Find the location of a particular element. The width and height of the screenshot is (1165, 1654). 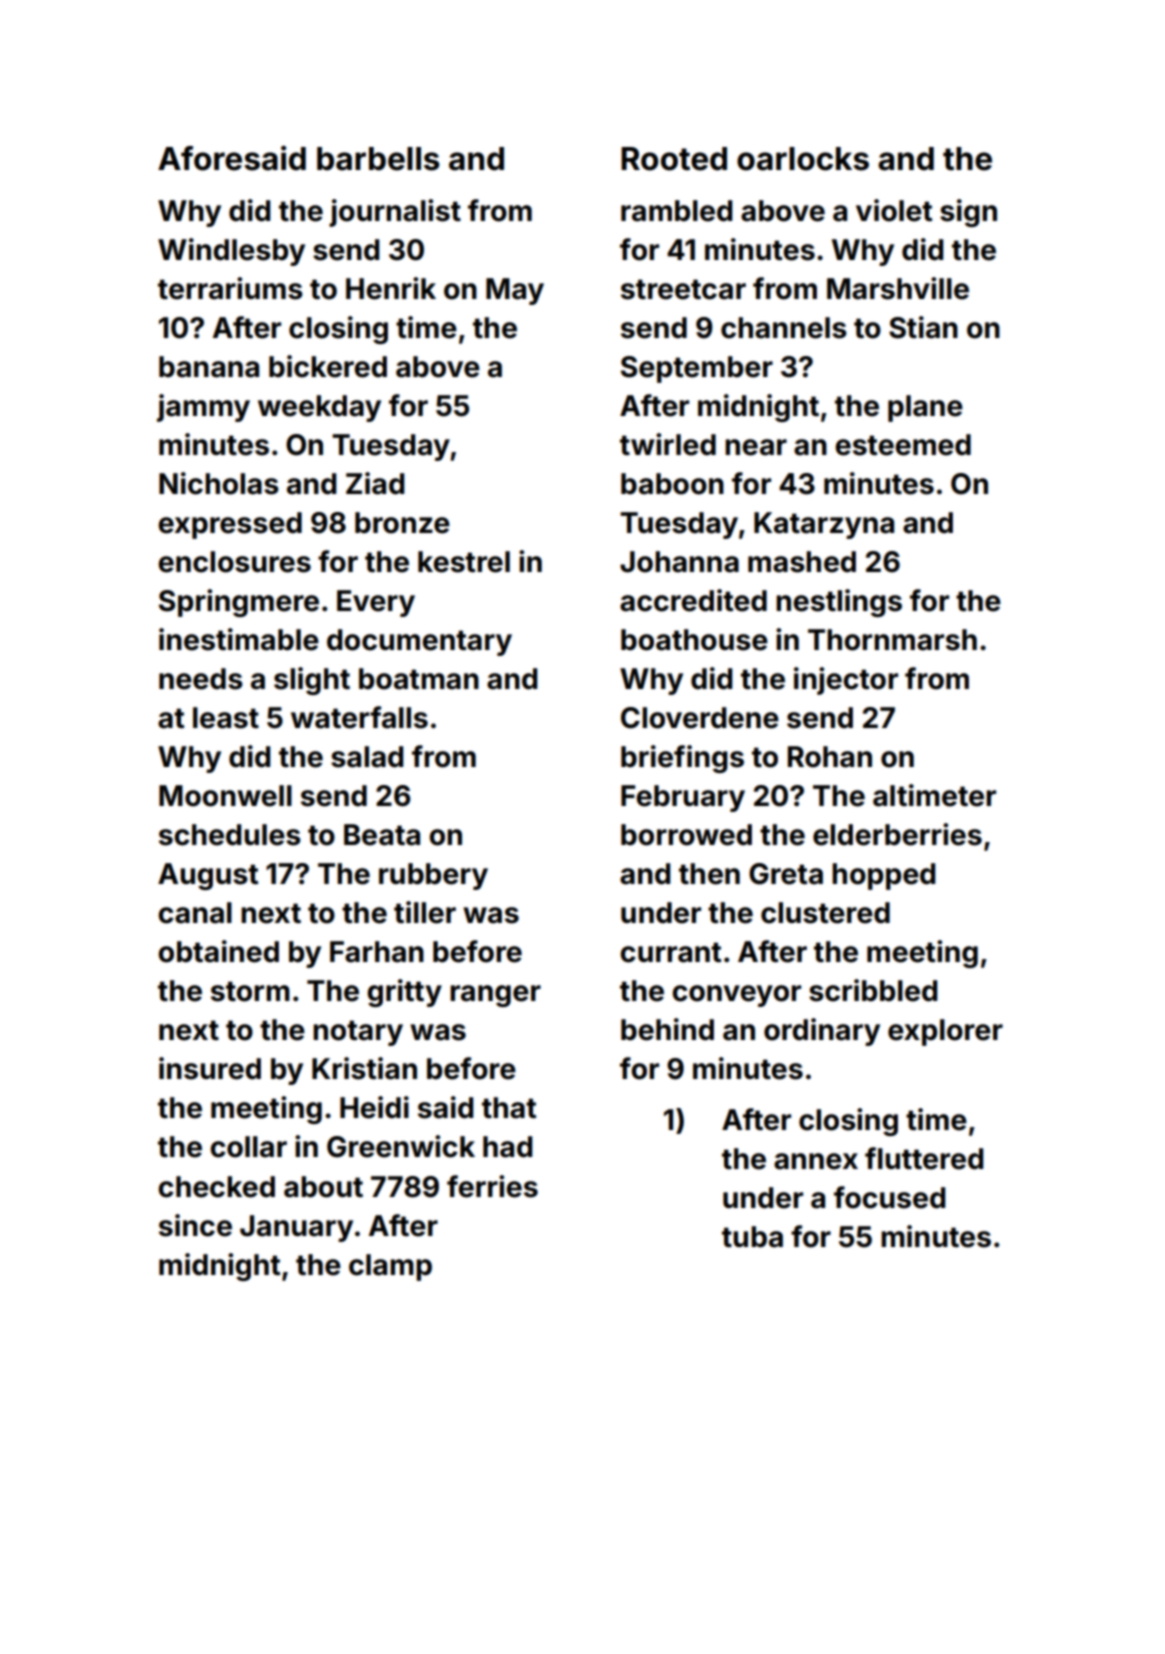

oarlocks is located at coordinates (803, 159).
